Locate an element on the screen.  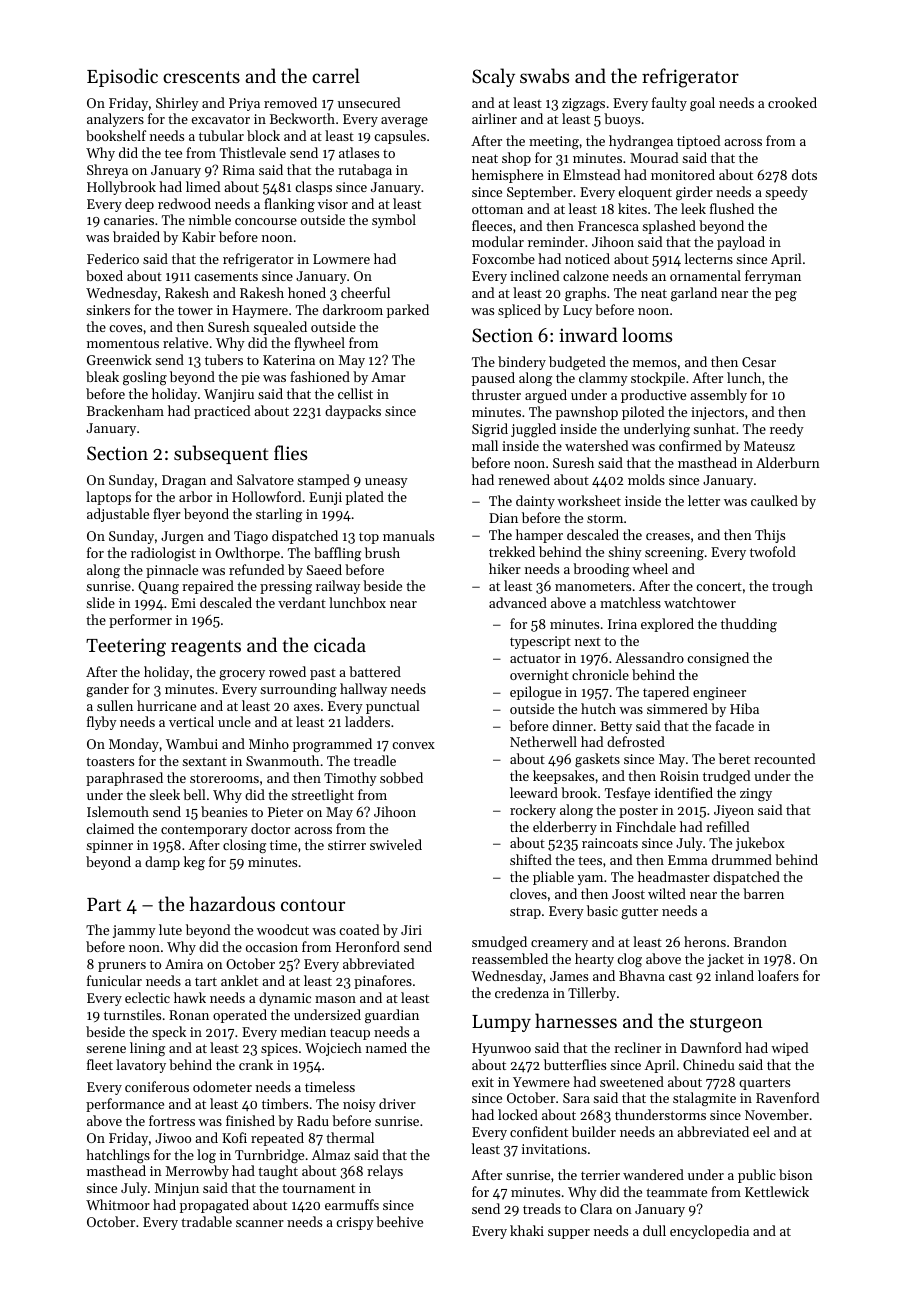
supper is located at coordinates (569, 1234).
